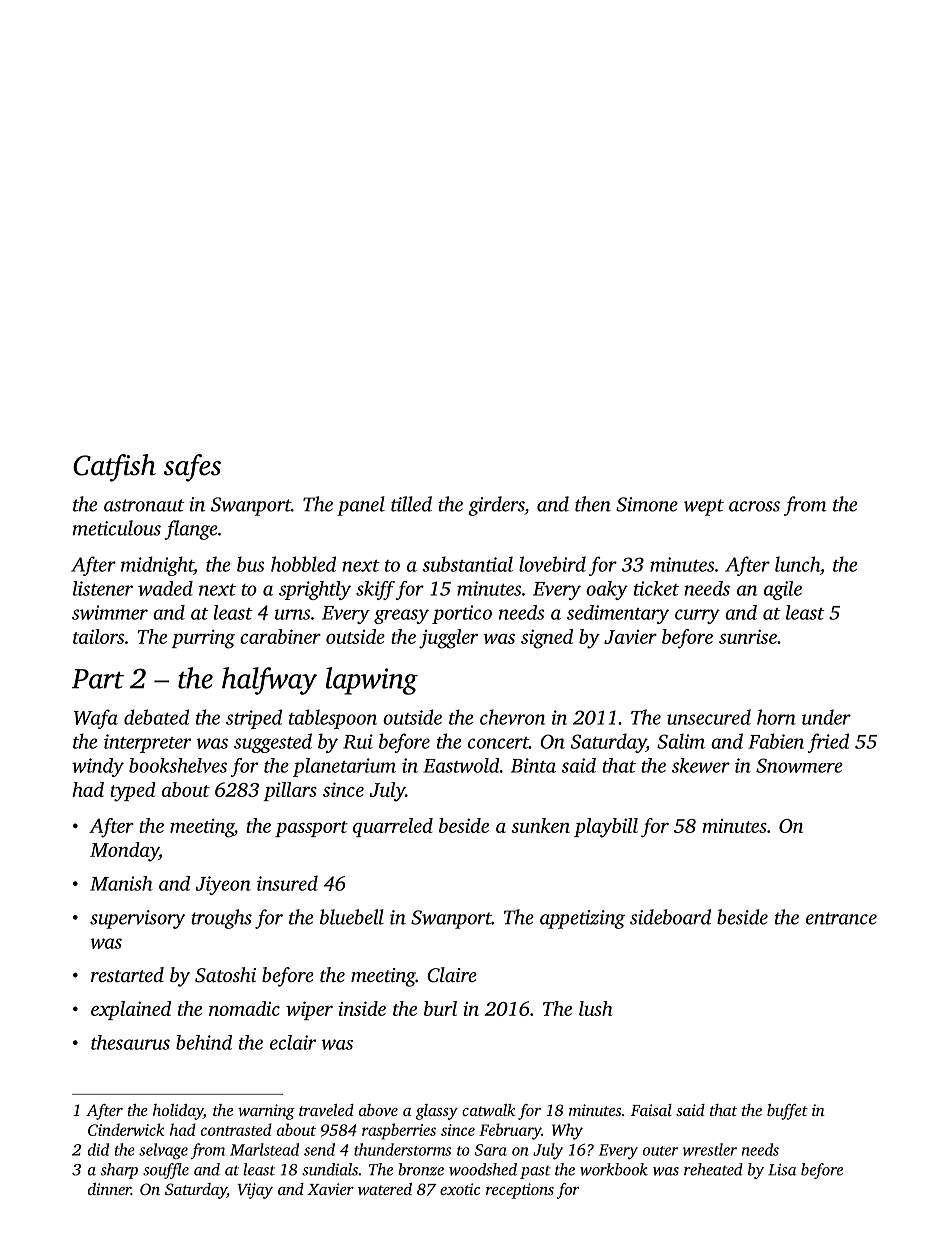 The image size is (952, 1233). I want to click on Lisa, so click(782, 1170).
